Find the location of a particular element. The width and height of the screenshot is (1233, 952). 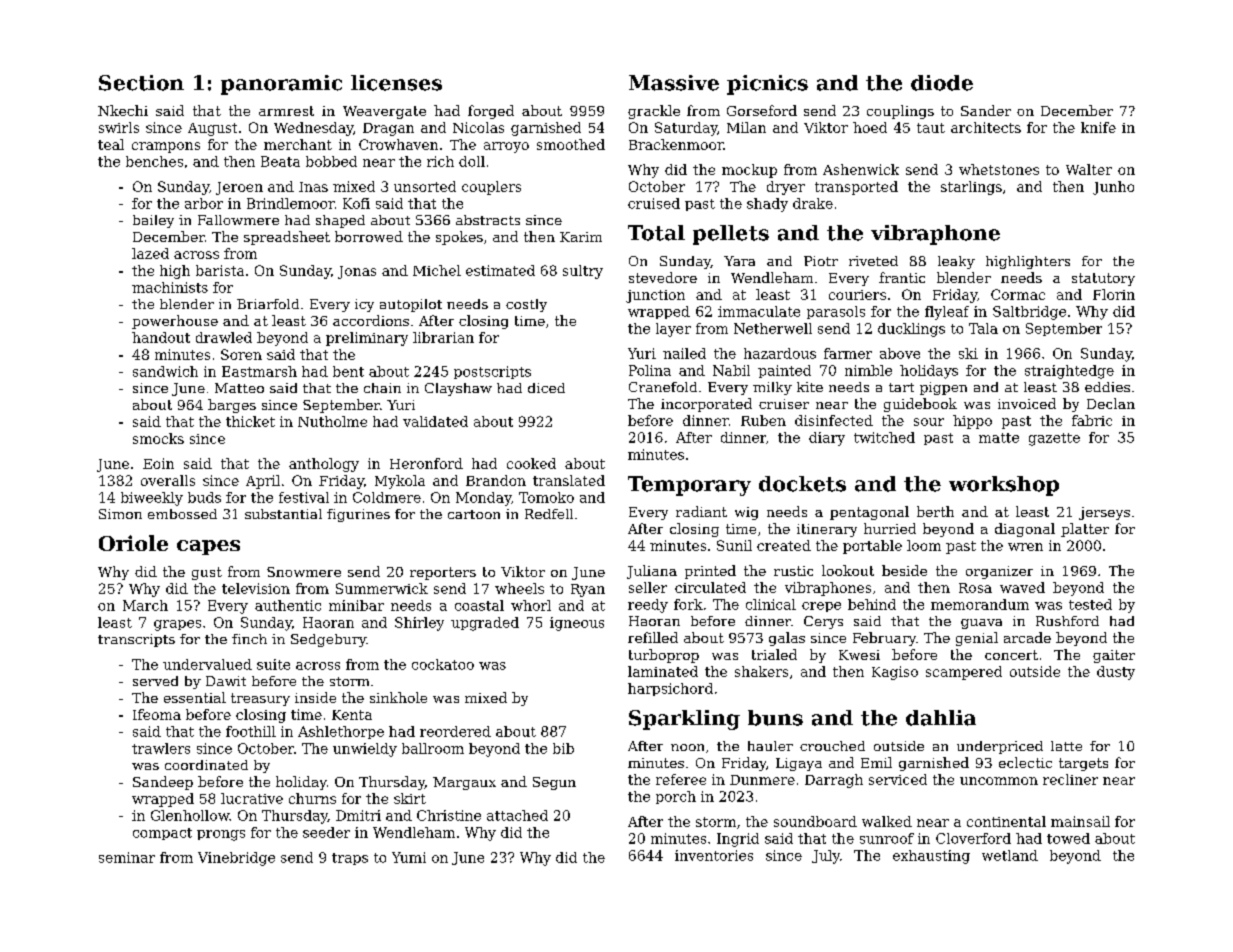

Florin is located at coordinates (1114, 294).
